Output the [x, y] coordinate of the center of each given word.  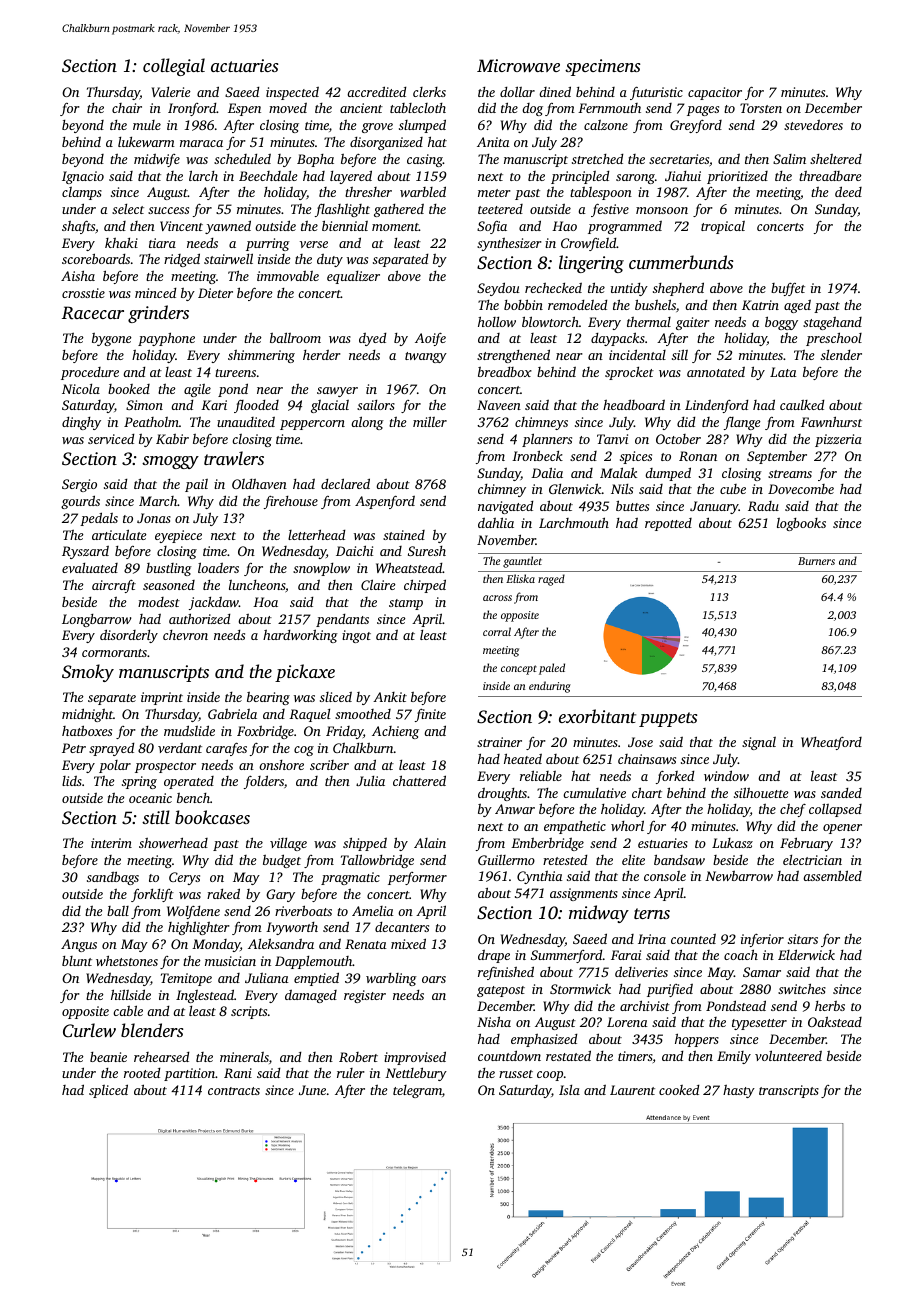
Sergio [79, 485]
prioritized [737, 177]
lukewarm [146, 142]
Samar [762, 972]
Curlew [89, 1030]
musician [230, 961]
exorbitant [597, 716]
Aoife [430, 339]
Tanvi [612, 439]
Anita [493, 142]
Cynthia [540, 877]
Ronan [698, 456]
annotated [716, 372]
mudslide [189, 730]
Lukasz [732, 843]
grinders [158, 314]
